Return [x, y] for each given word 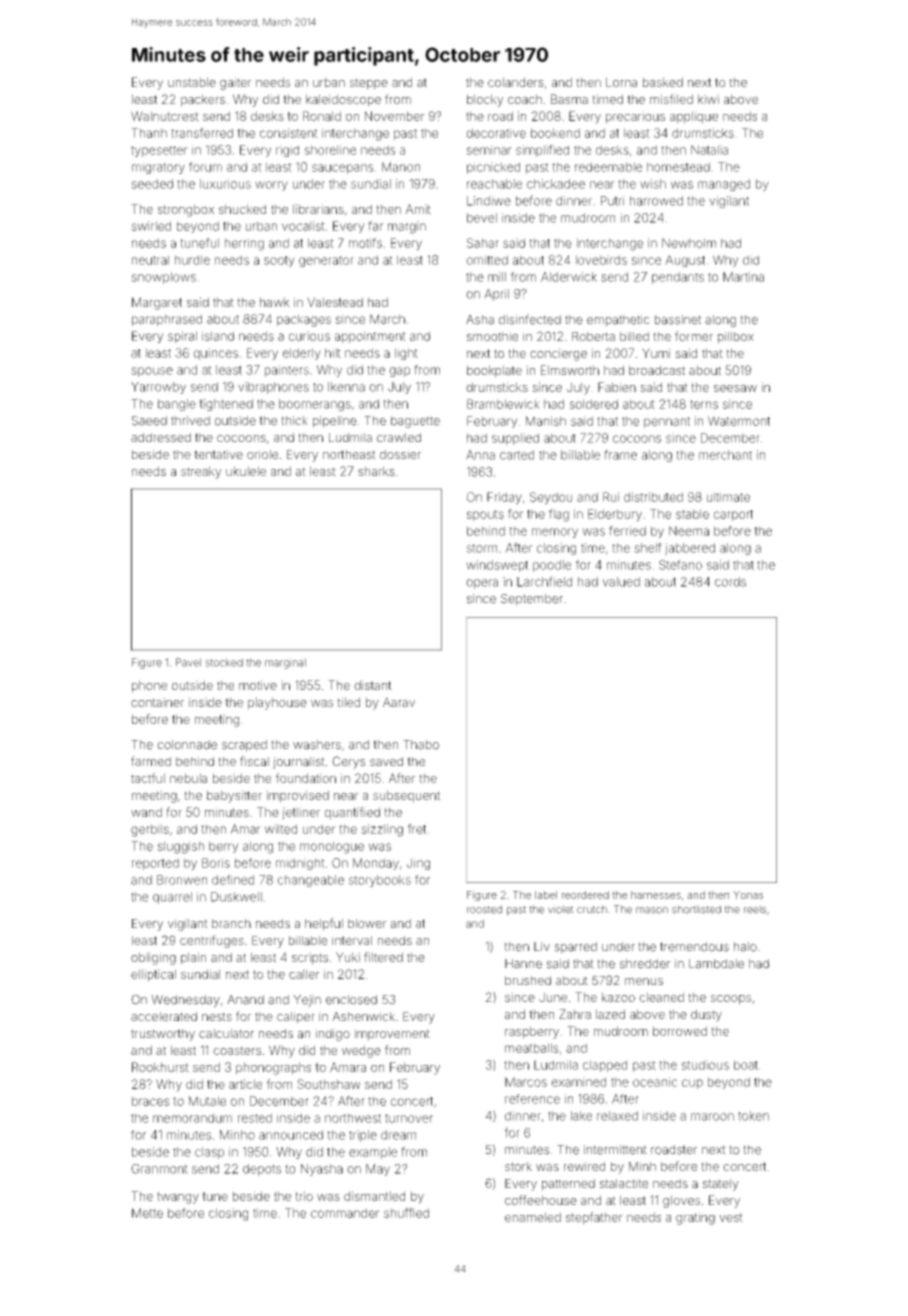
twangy [178, 1198]
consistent [289, 133]
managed [724, 185]
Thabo [421, 745]
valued [621, 582]
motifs [365, 243]
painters [287, 371]
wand [146, 812]
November [395, 116]
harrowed [656, 201]
